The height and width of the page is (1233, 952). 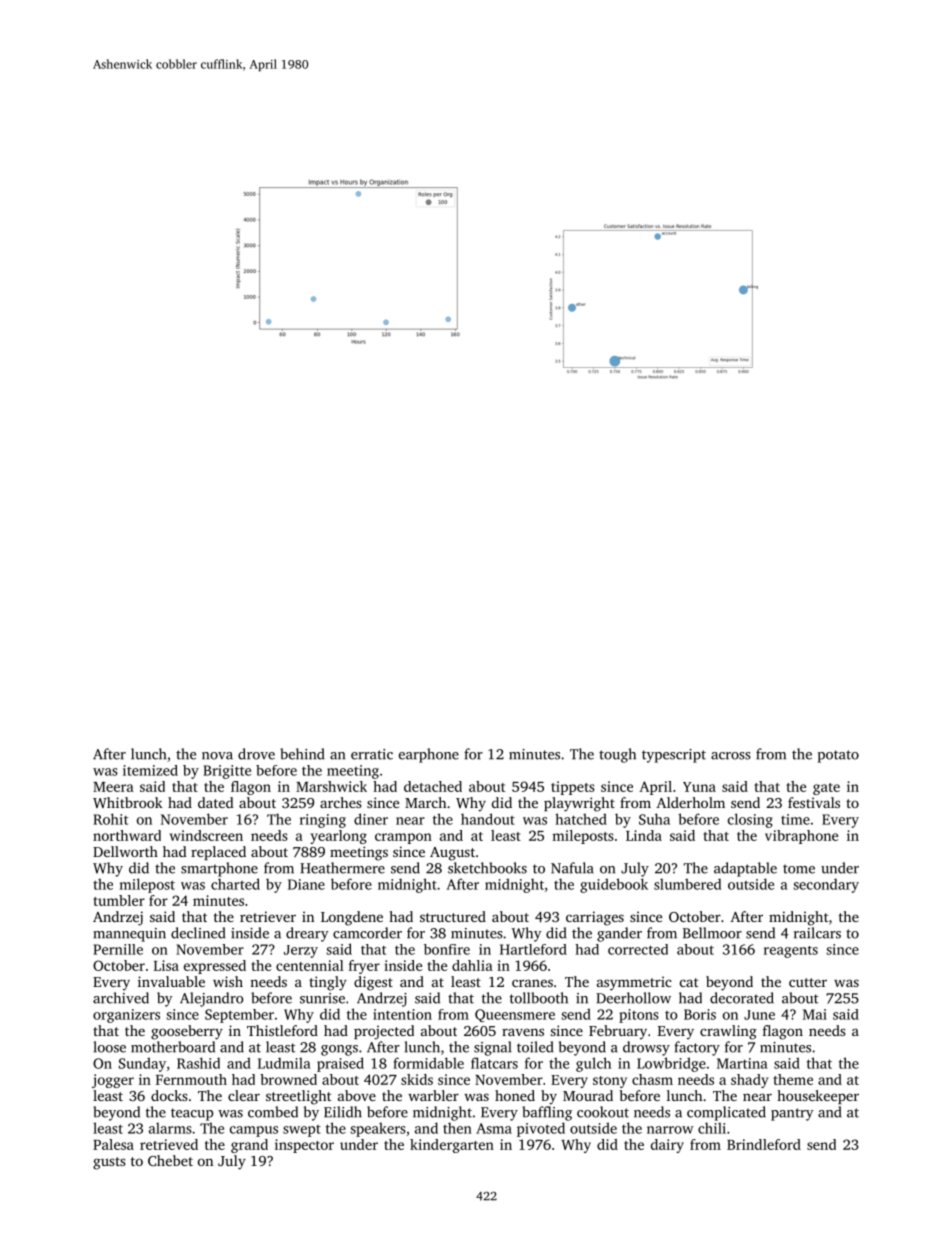 What do you see at coordinates (791, 952) in the page?
I see `reagents` at bounding box center [791, 952].
